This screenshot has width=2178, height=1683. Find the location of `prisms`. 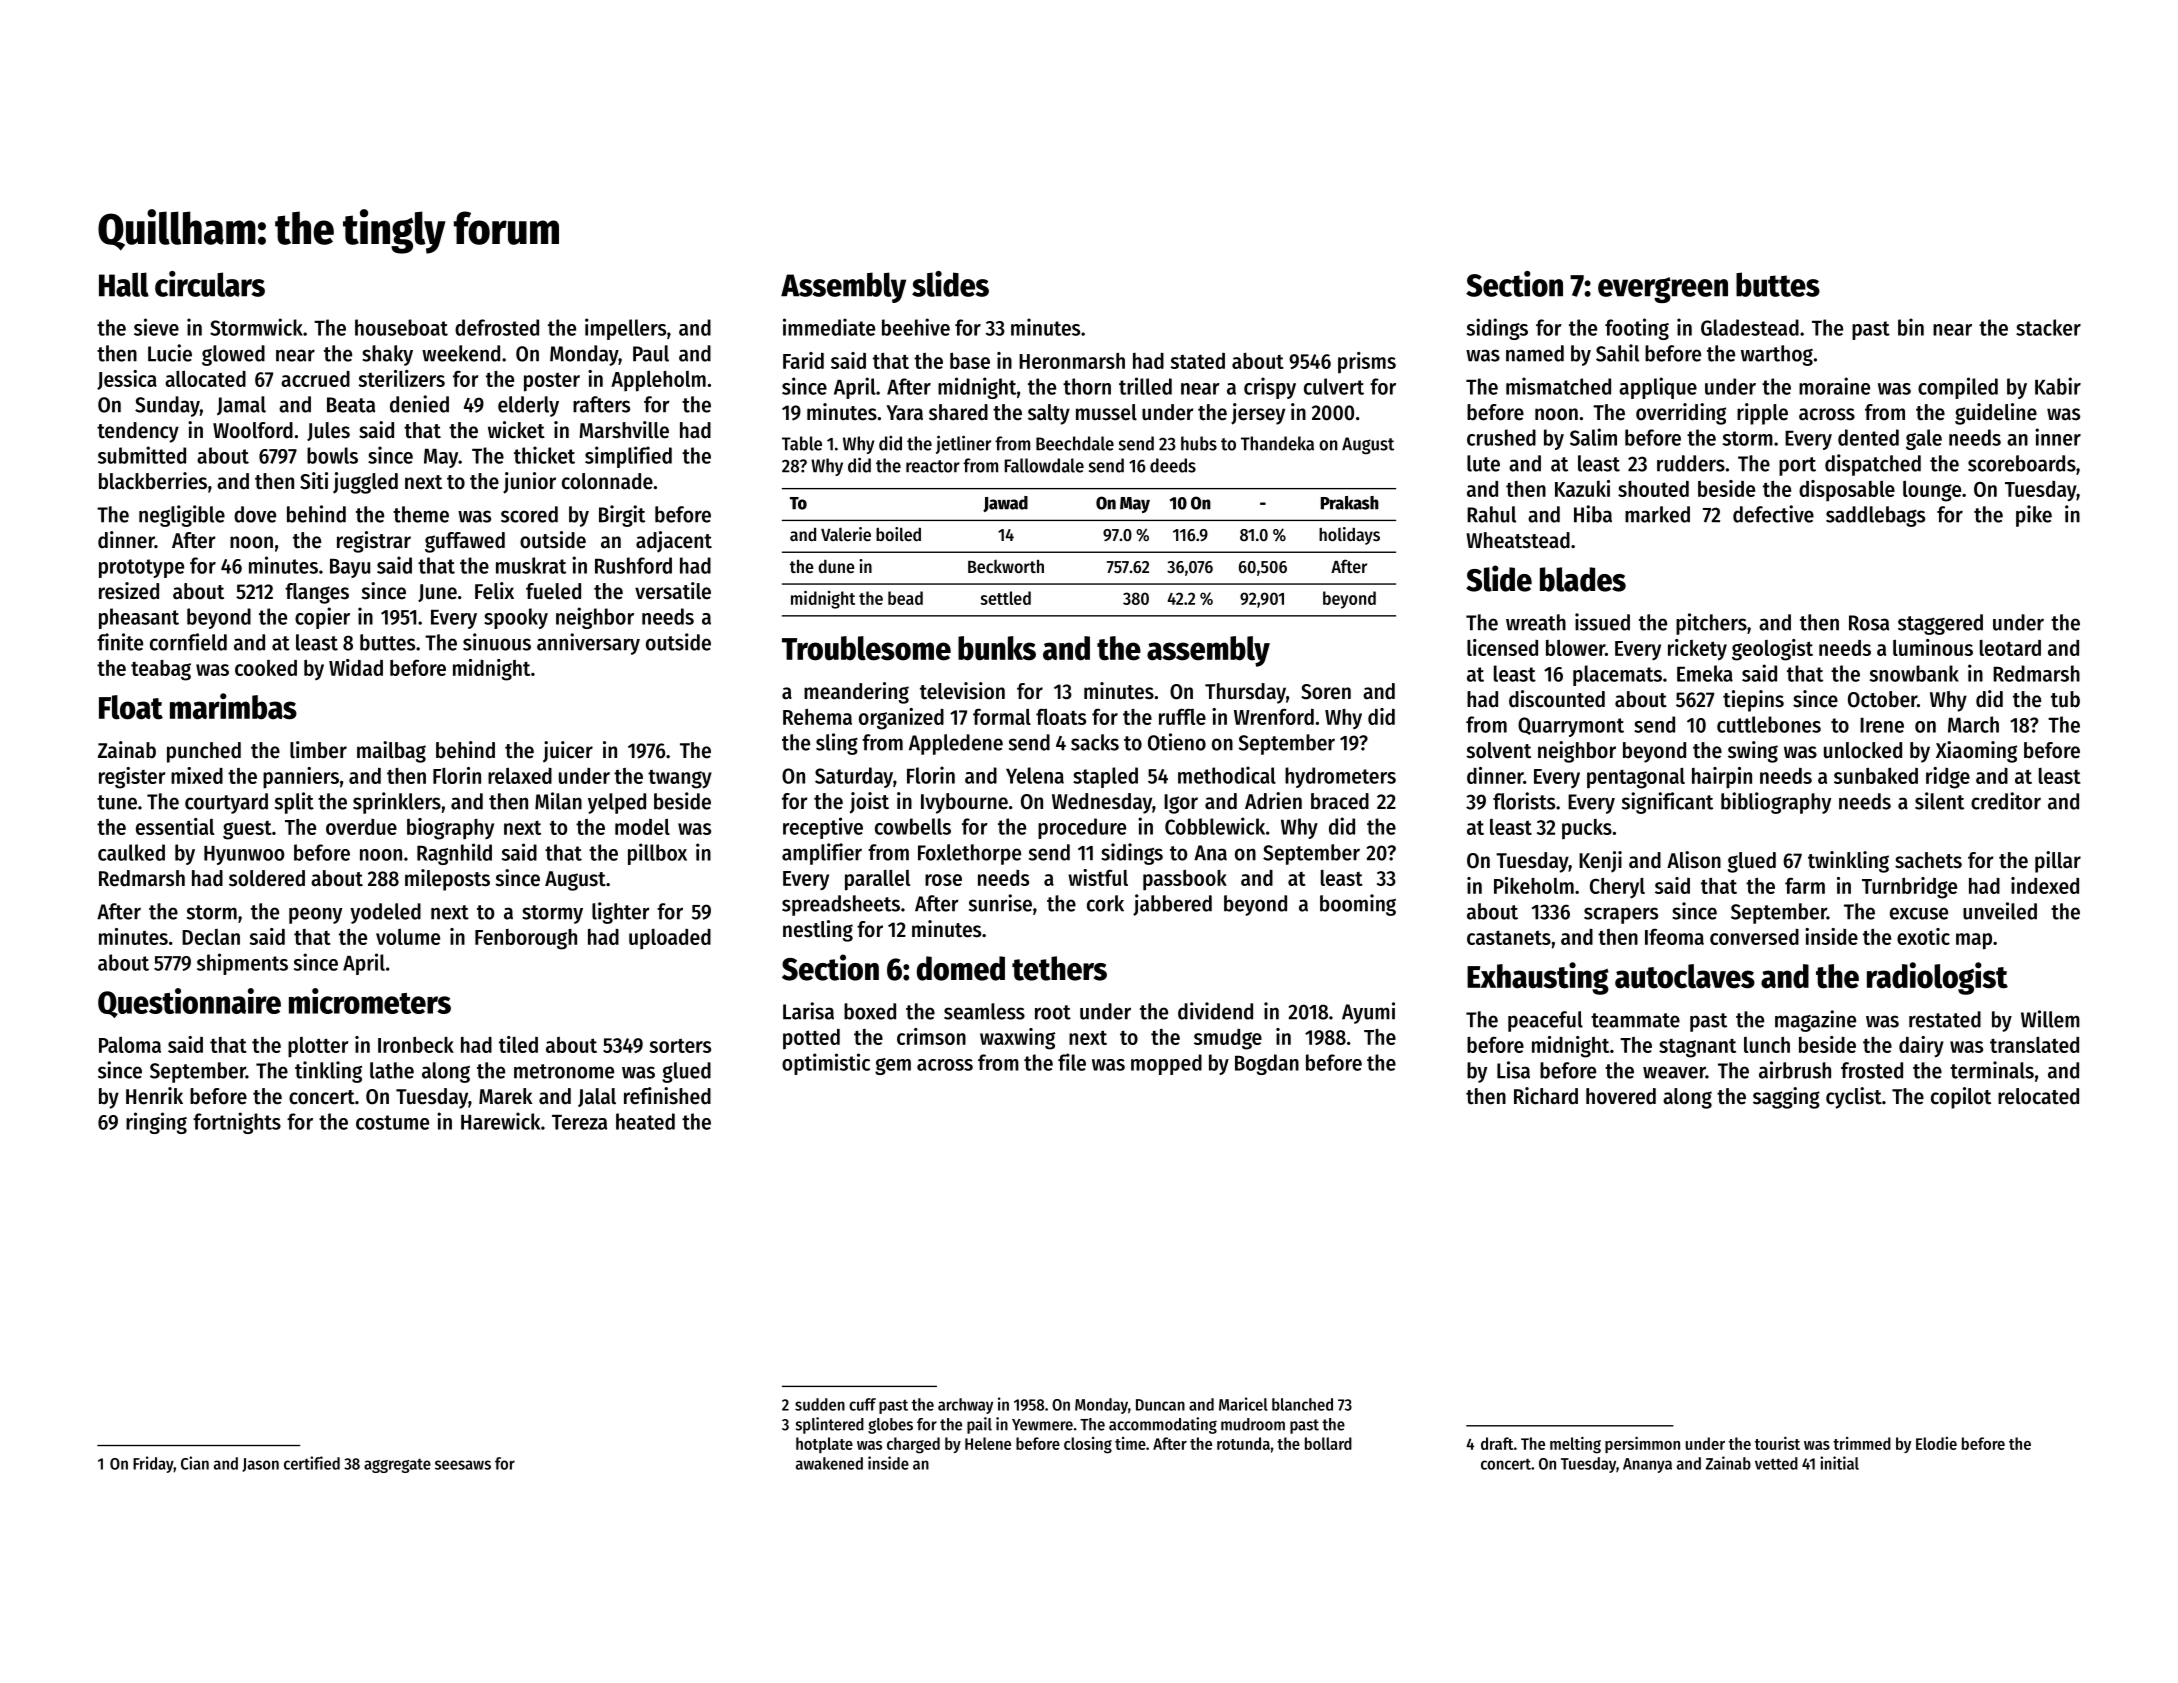

prisms is located at coordinates (1367, 363).
